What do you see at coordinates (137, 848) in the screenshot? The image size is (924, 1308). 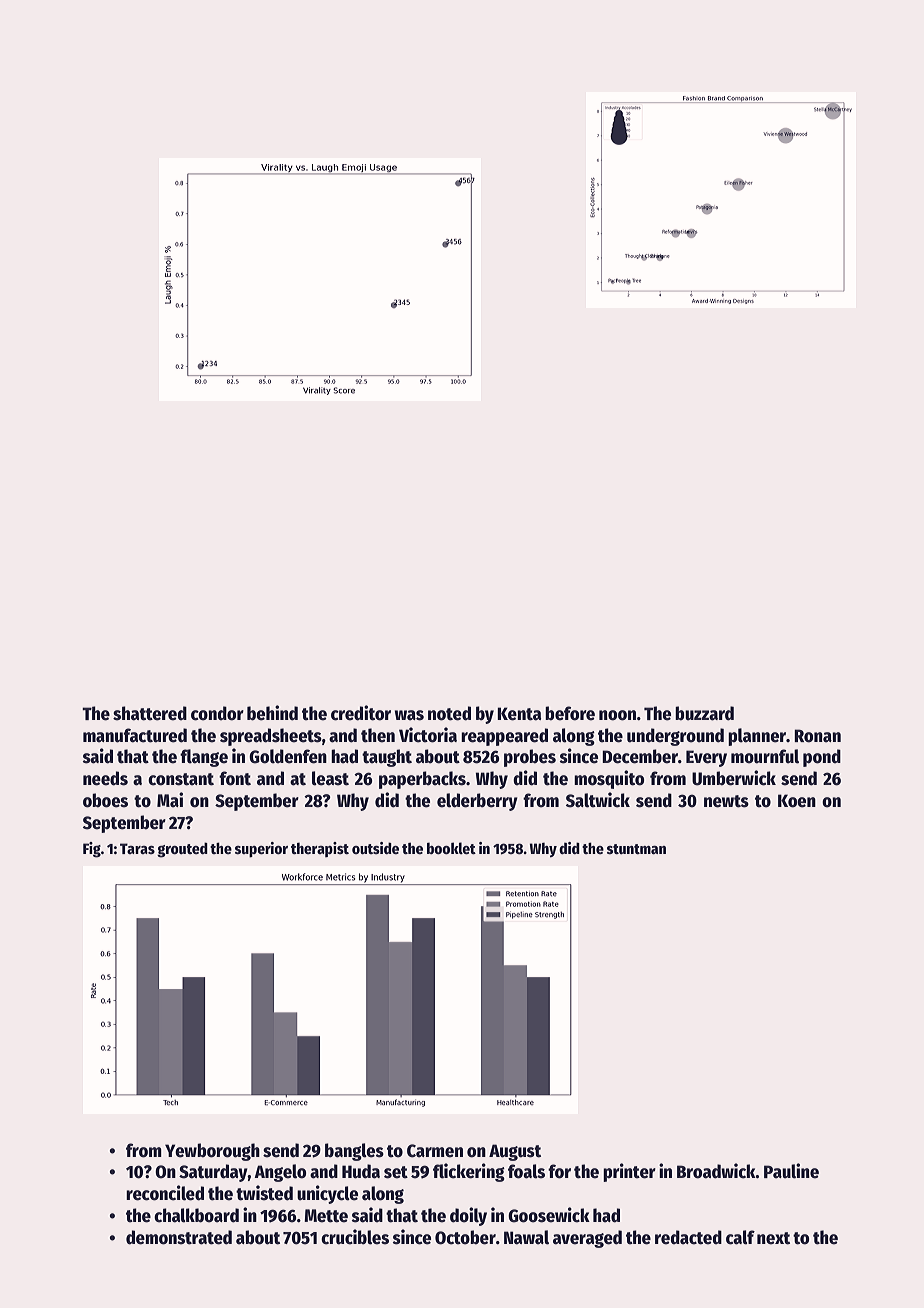 I see `Taras` at bounding box center [137, 848].
